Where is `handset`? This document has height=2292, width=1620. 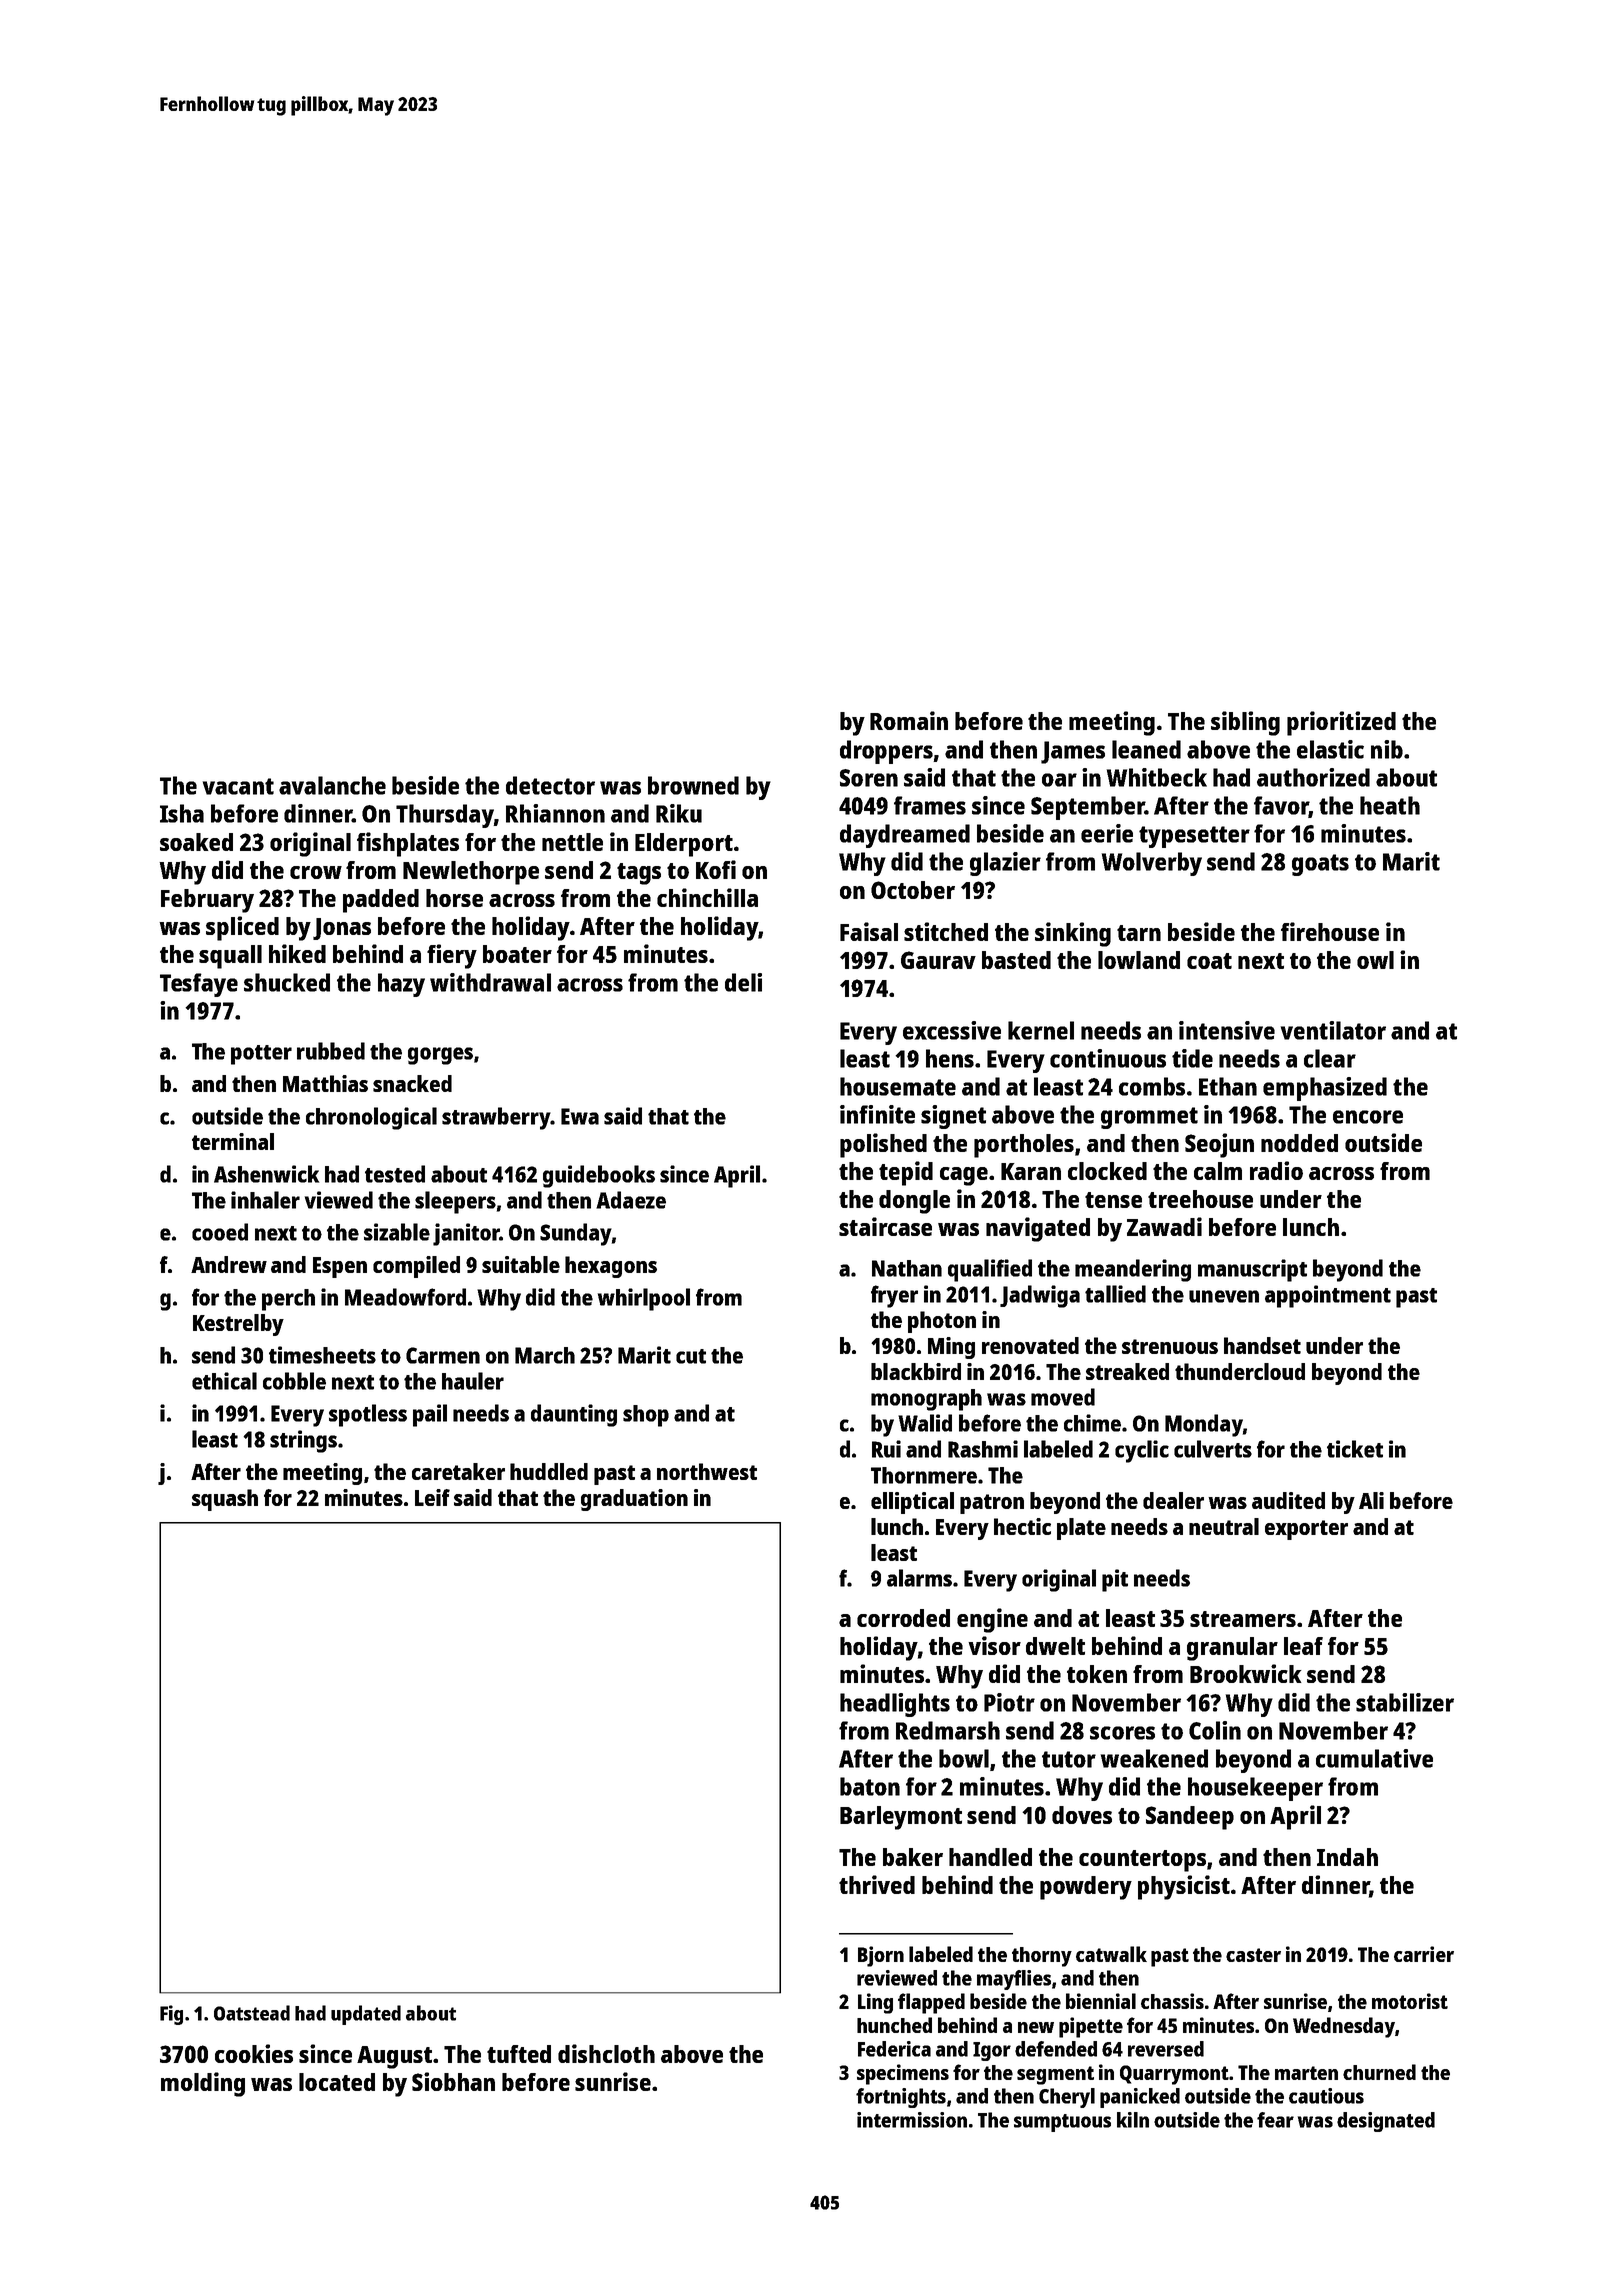 handset is located at coordinates (1262, 1345).
